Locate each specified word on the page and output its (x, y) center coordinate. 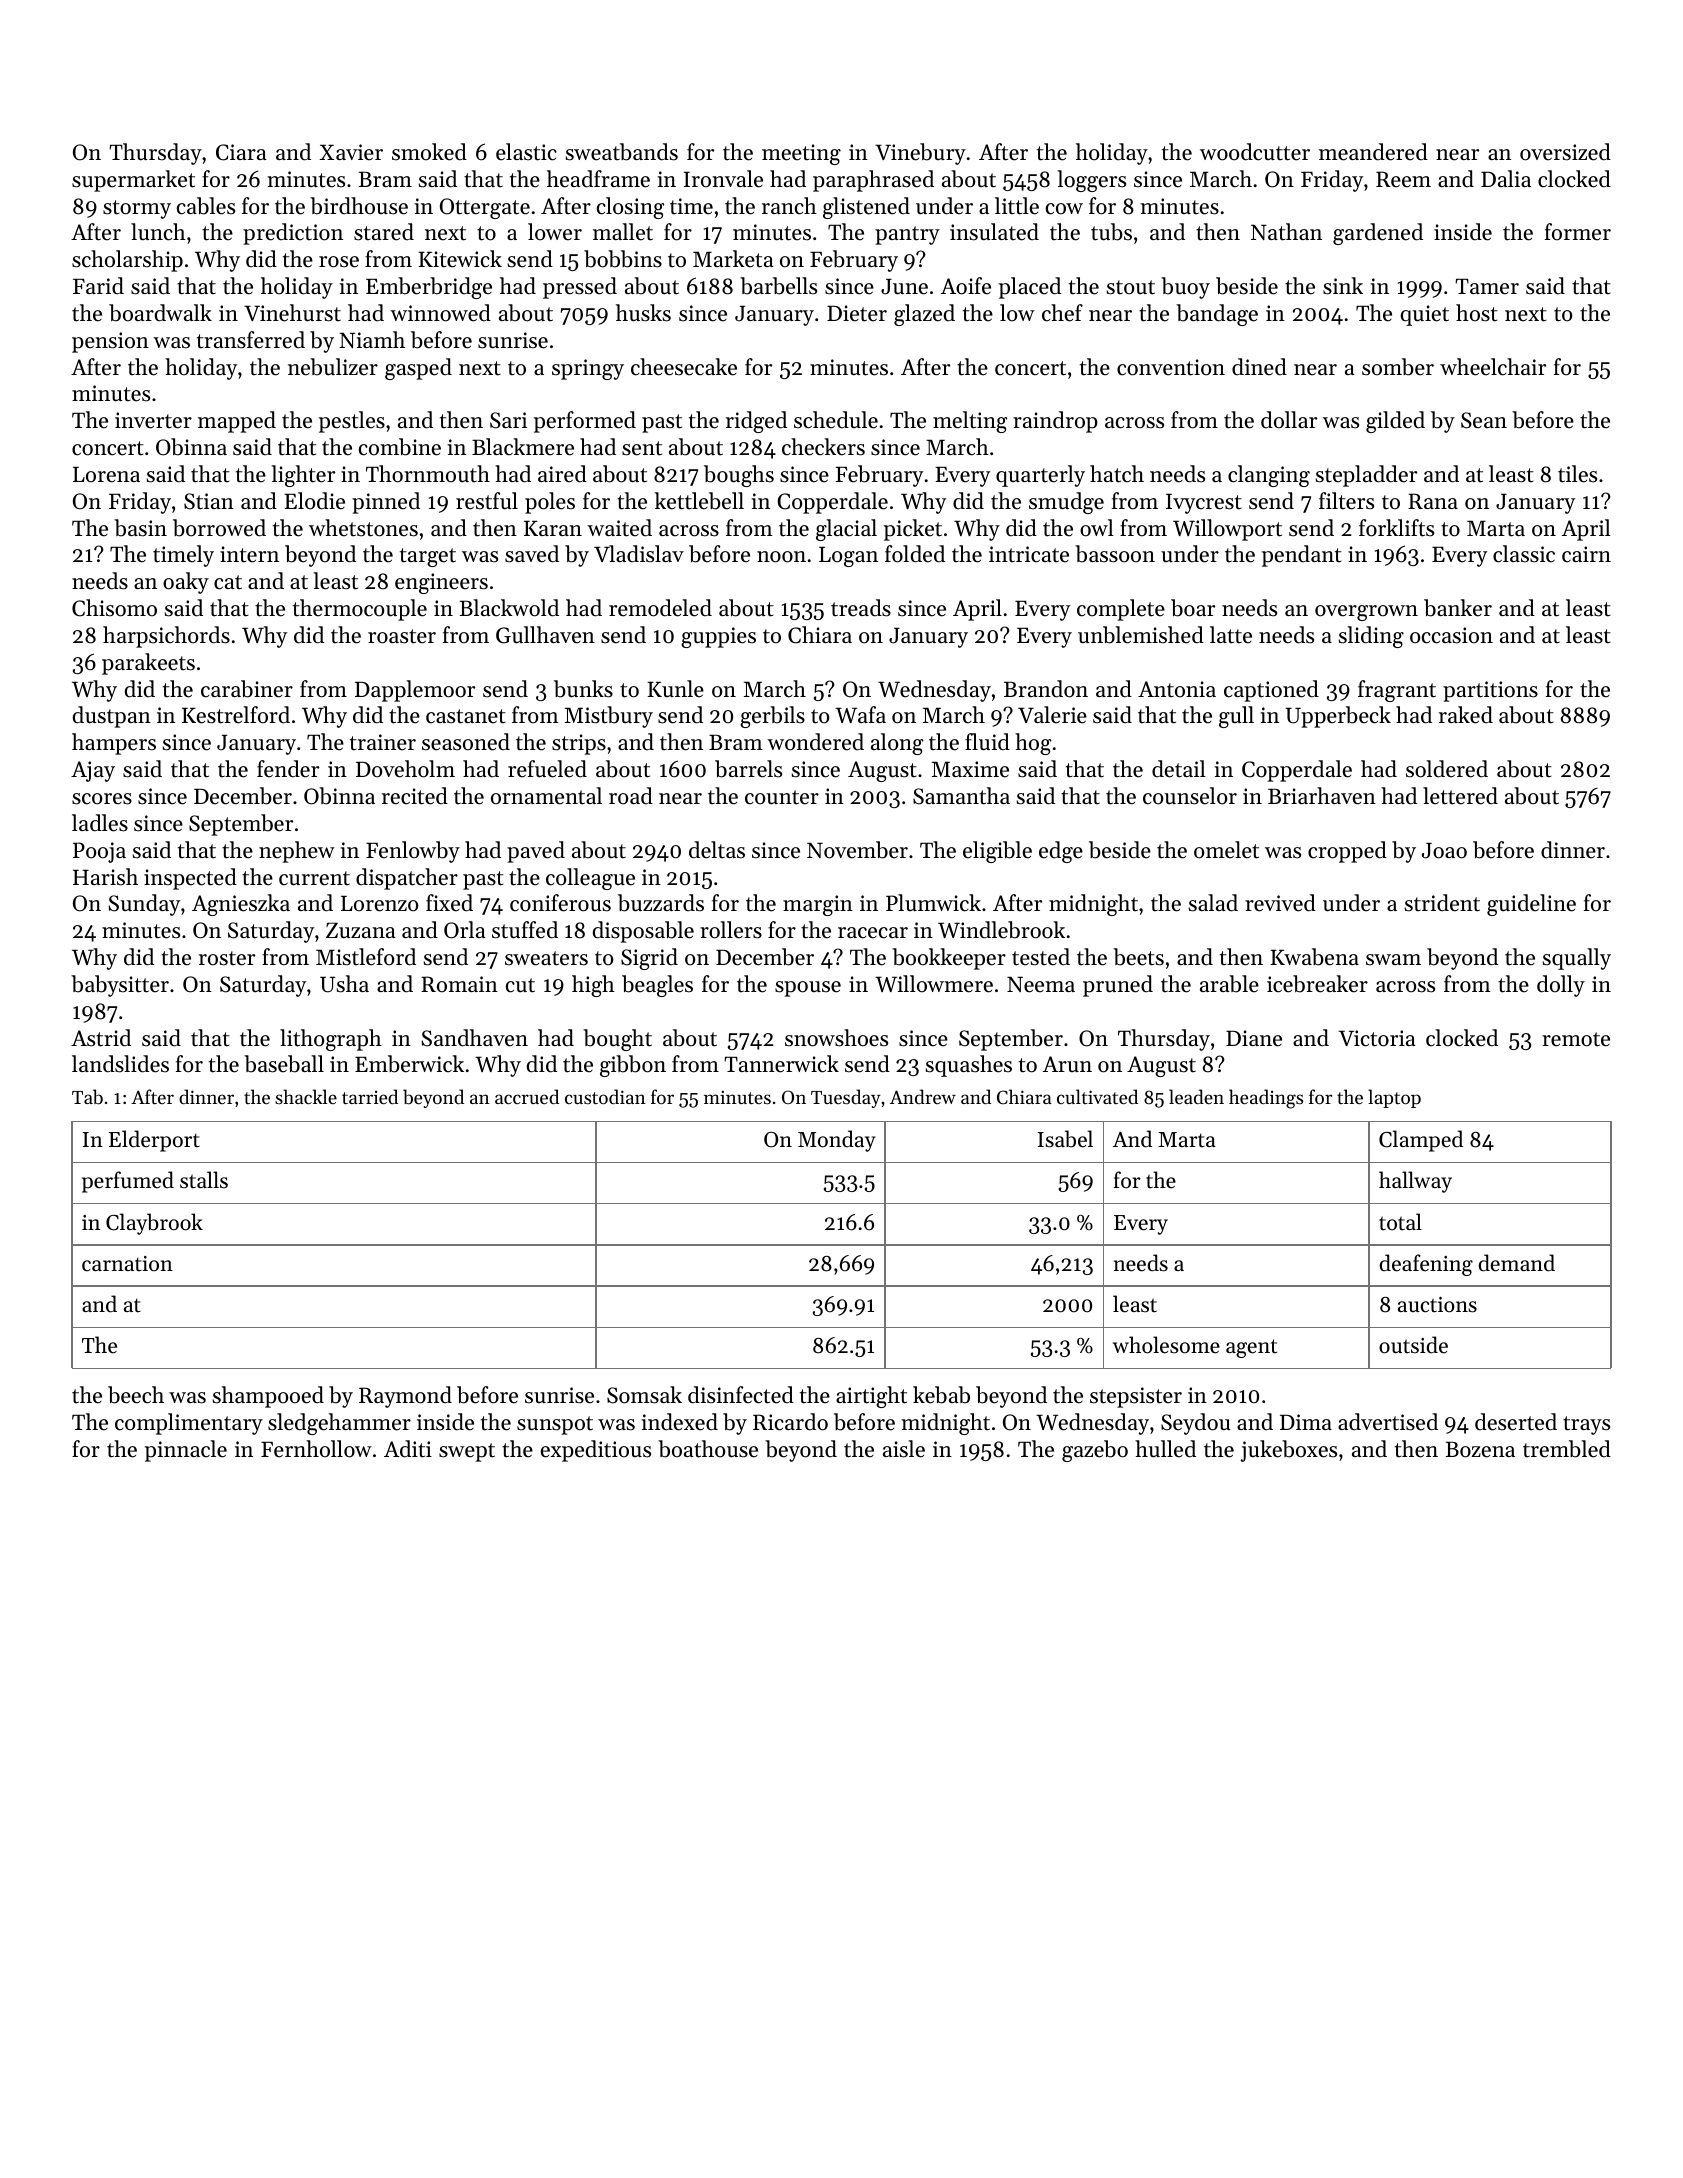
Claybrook (154, 1224)
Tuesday (846, 1098)
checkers (823, 447)
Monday (837, 1141)
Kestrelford (236, 715)
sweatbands (622, 152)
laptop (1394, 1098)
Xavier (351, 152)
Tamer (1487, 286)
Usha (344, 984)
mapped (237, 422)
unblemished (1141, 635)
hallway (1415, 1182)
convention (1171, 367)
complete (1121, 610)
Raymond (405, 1397)
